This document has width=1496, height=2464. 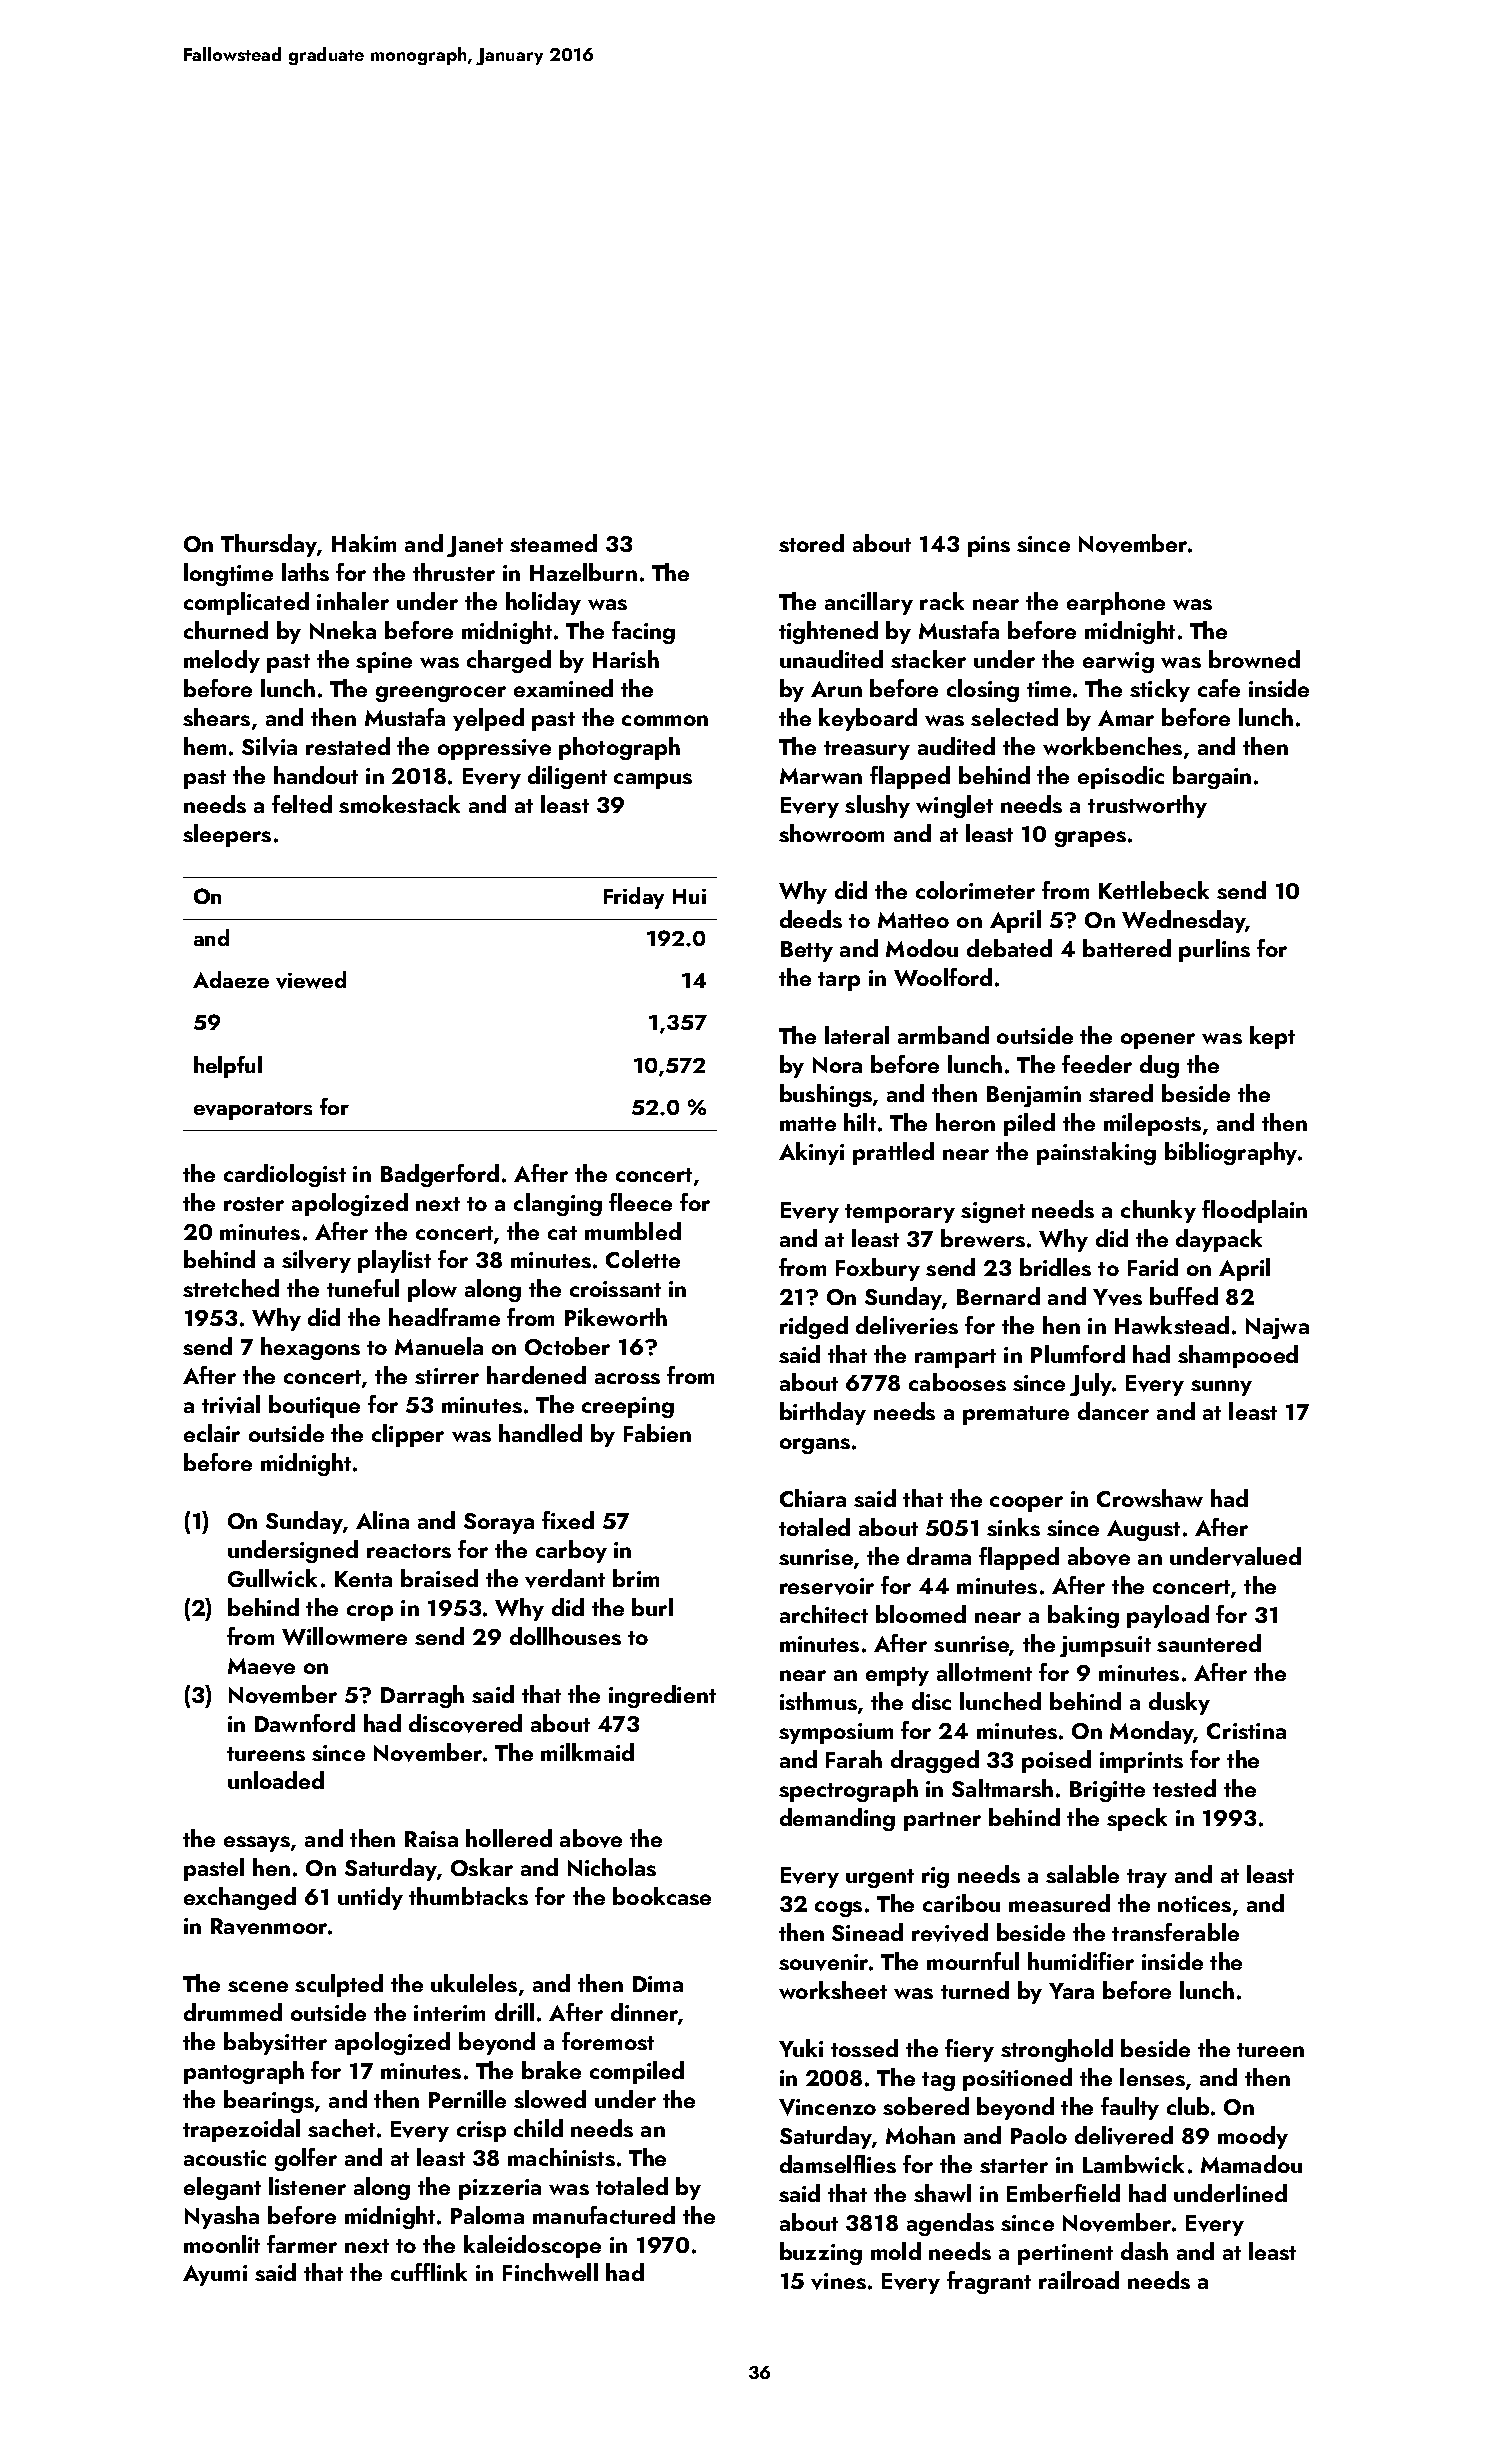 I want to click on purlins, so click(x=1214, y=950).
